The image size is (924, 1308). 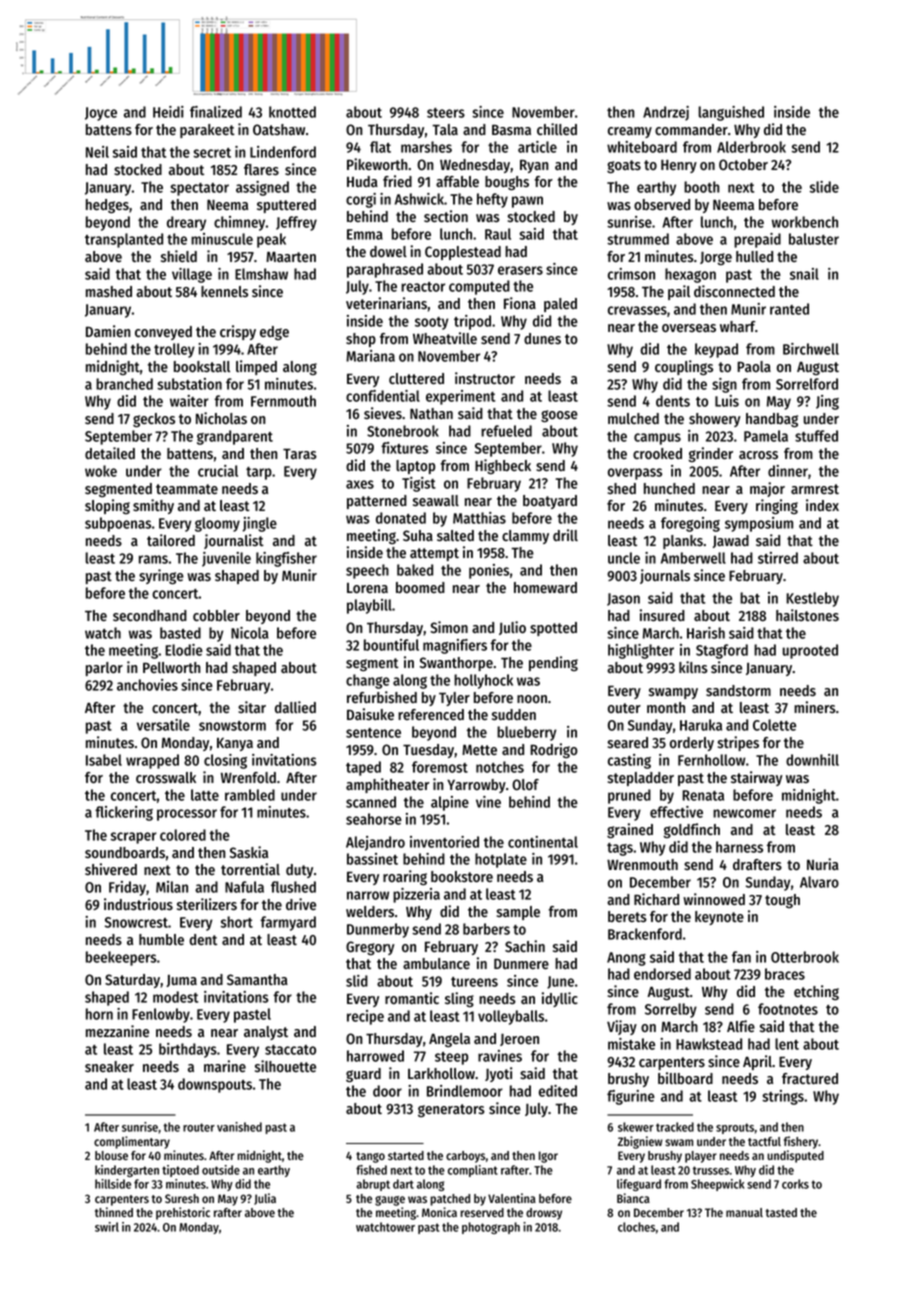 What do you see at coordinates (97, 152) in the screenshot?
I see `Neil` at bounding box center [97, 152].
